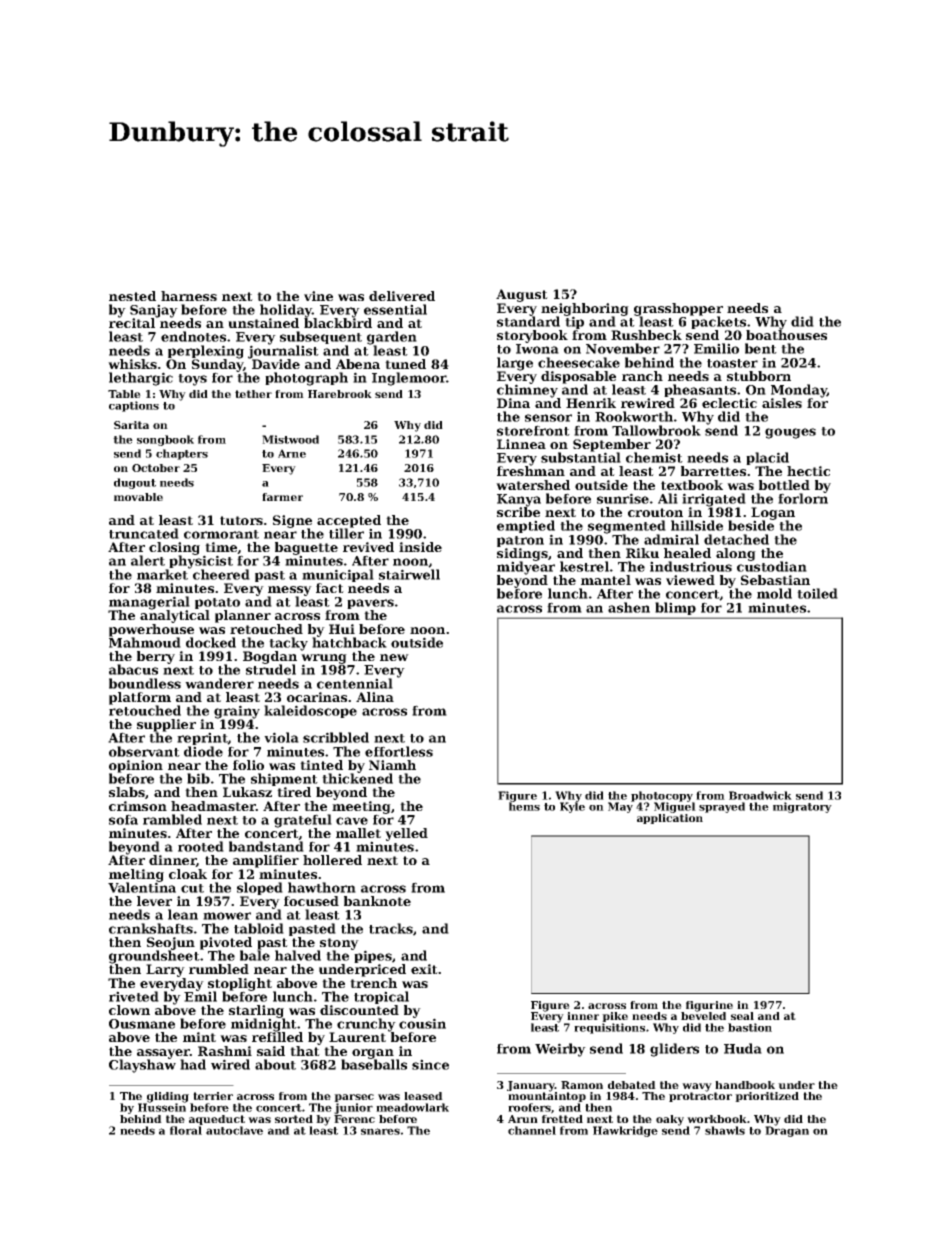 This screenshot has width=952, height=1233. What do you see at coordinates (318, 296) in the screenshot?
I see `vine` at bounding box center [318, 296].
